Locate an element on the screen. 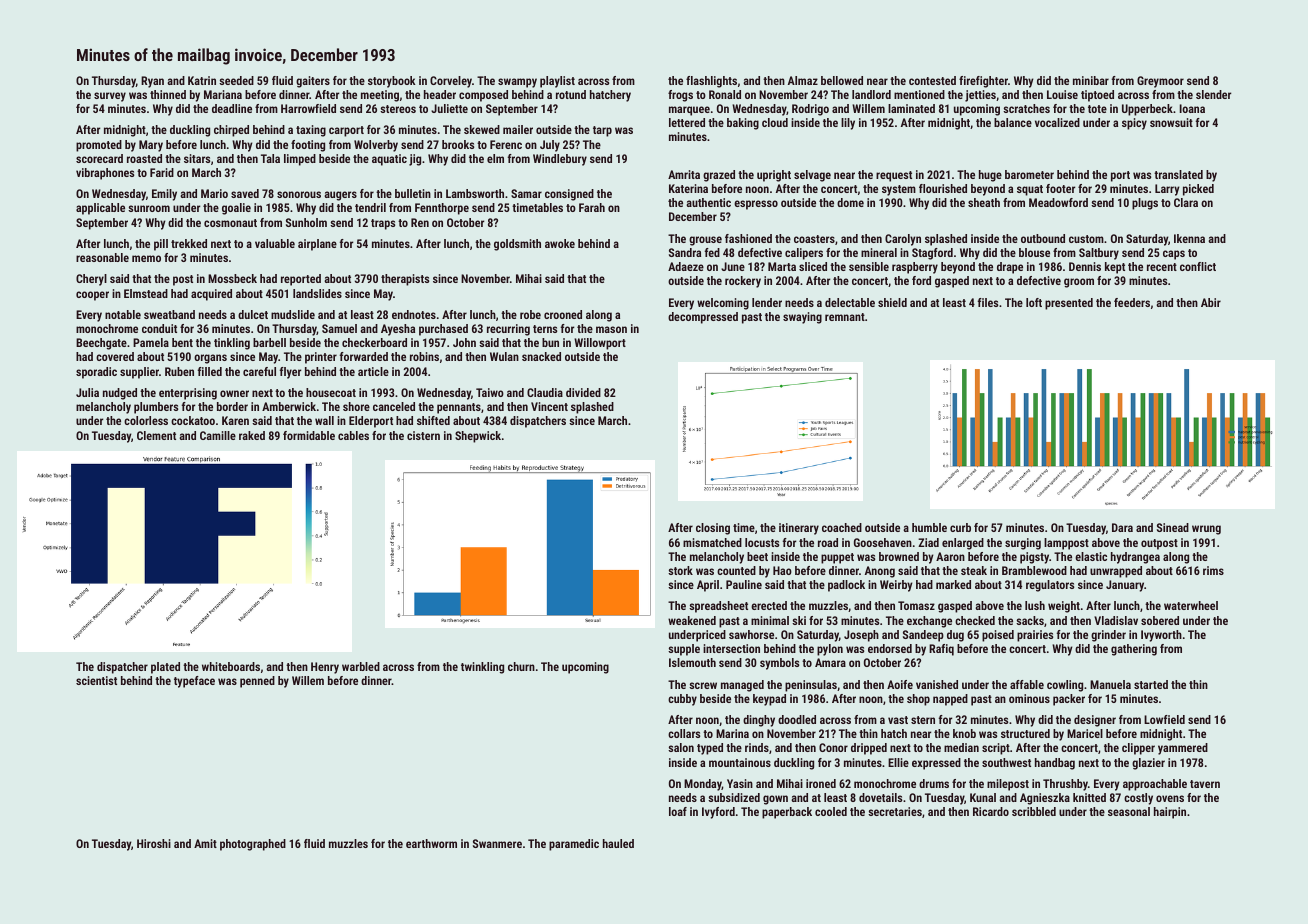  hauled is located at coordinates (618, 843).
